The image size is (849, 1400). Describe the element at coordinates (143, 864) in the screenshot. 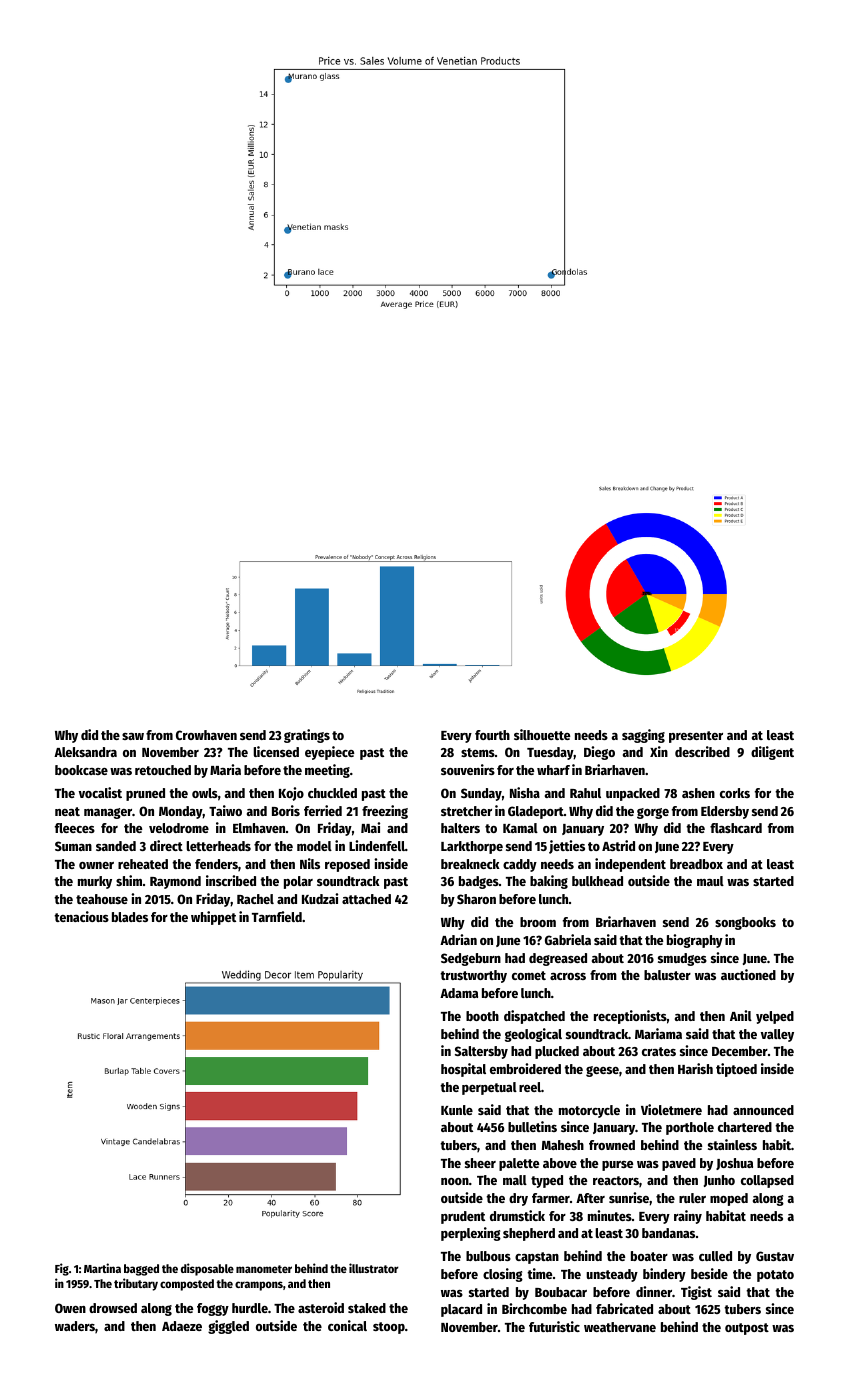

I see `reheated` at that location.
